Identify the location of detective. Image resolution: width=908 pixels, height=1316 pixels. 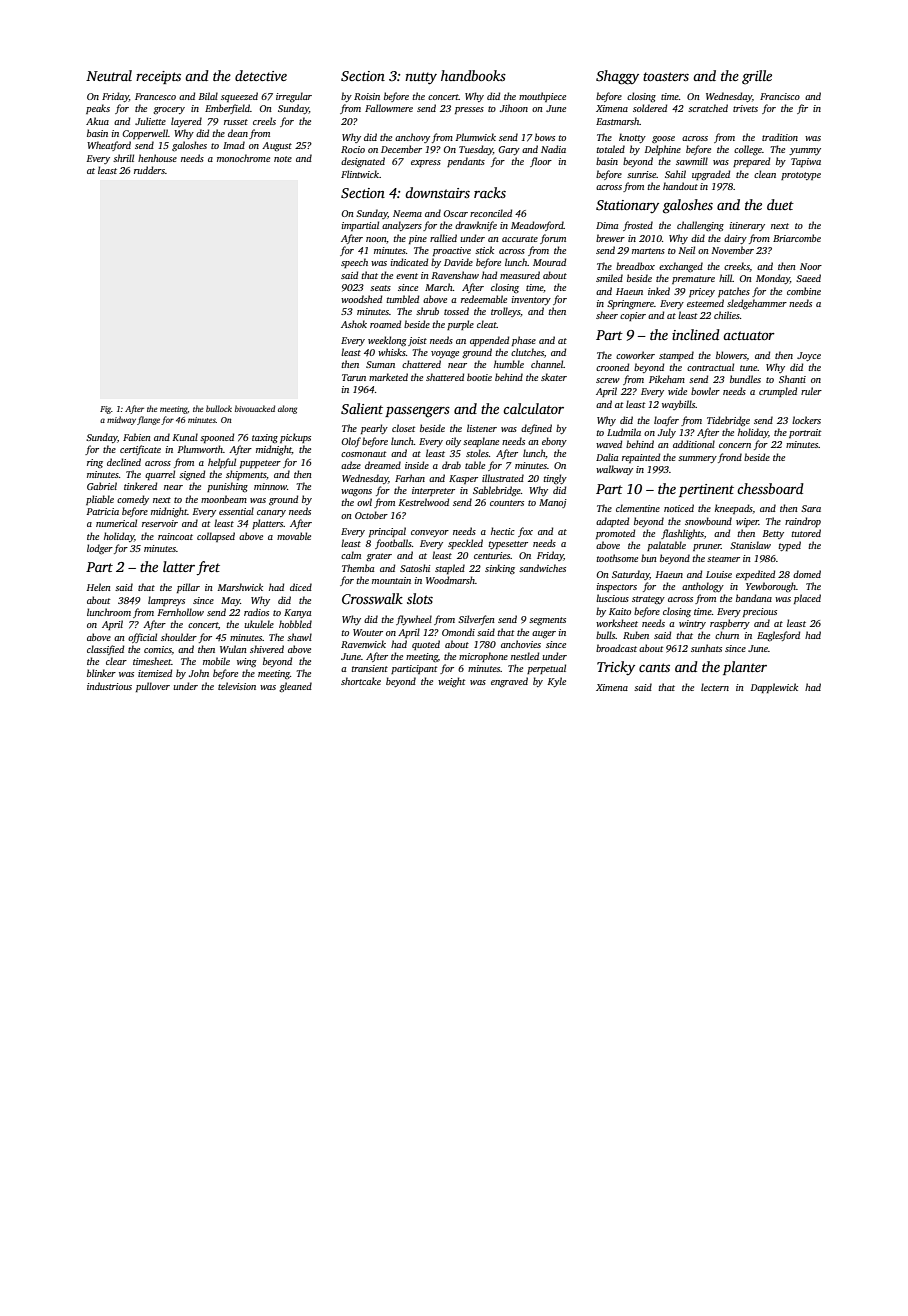
(261, 75).
